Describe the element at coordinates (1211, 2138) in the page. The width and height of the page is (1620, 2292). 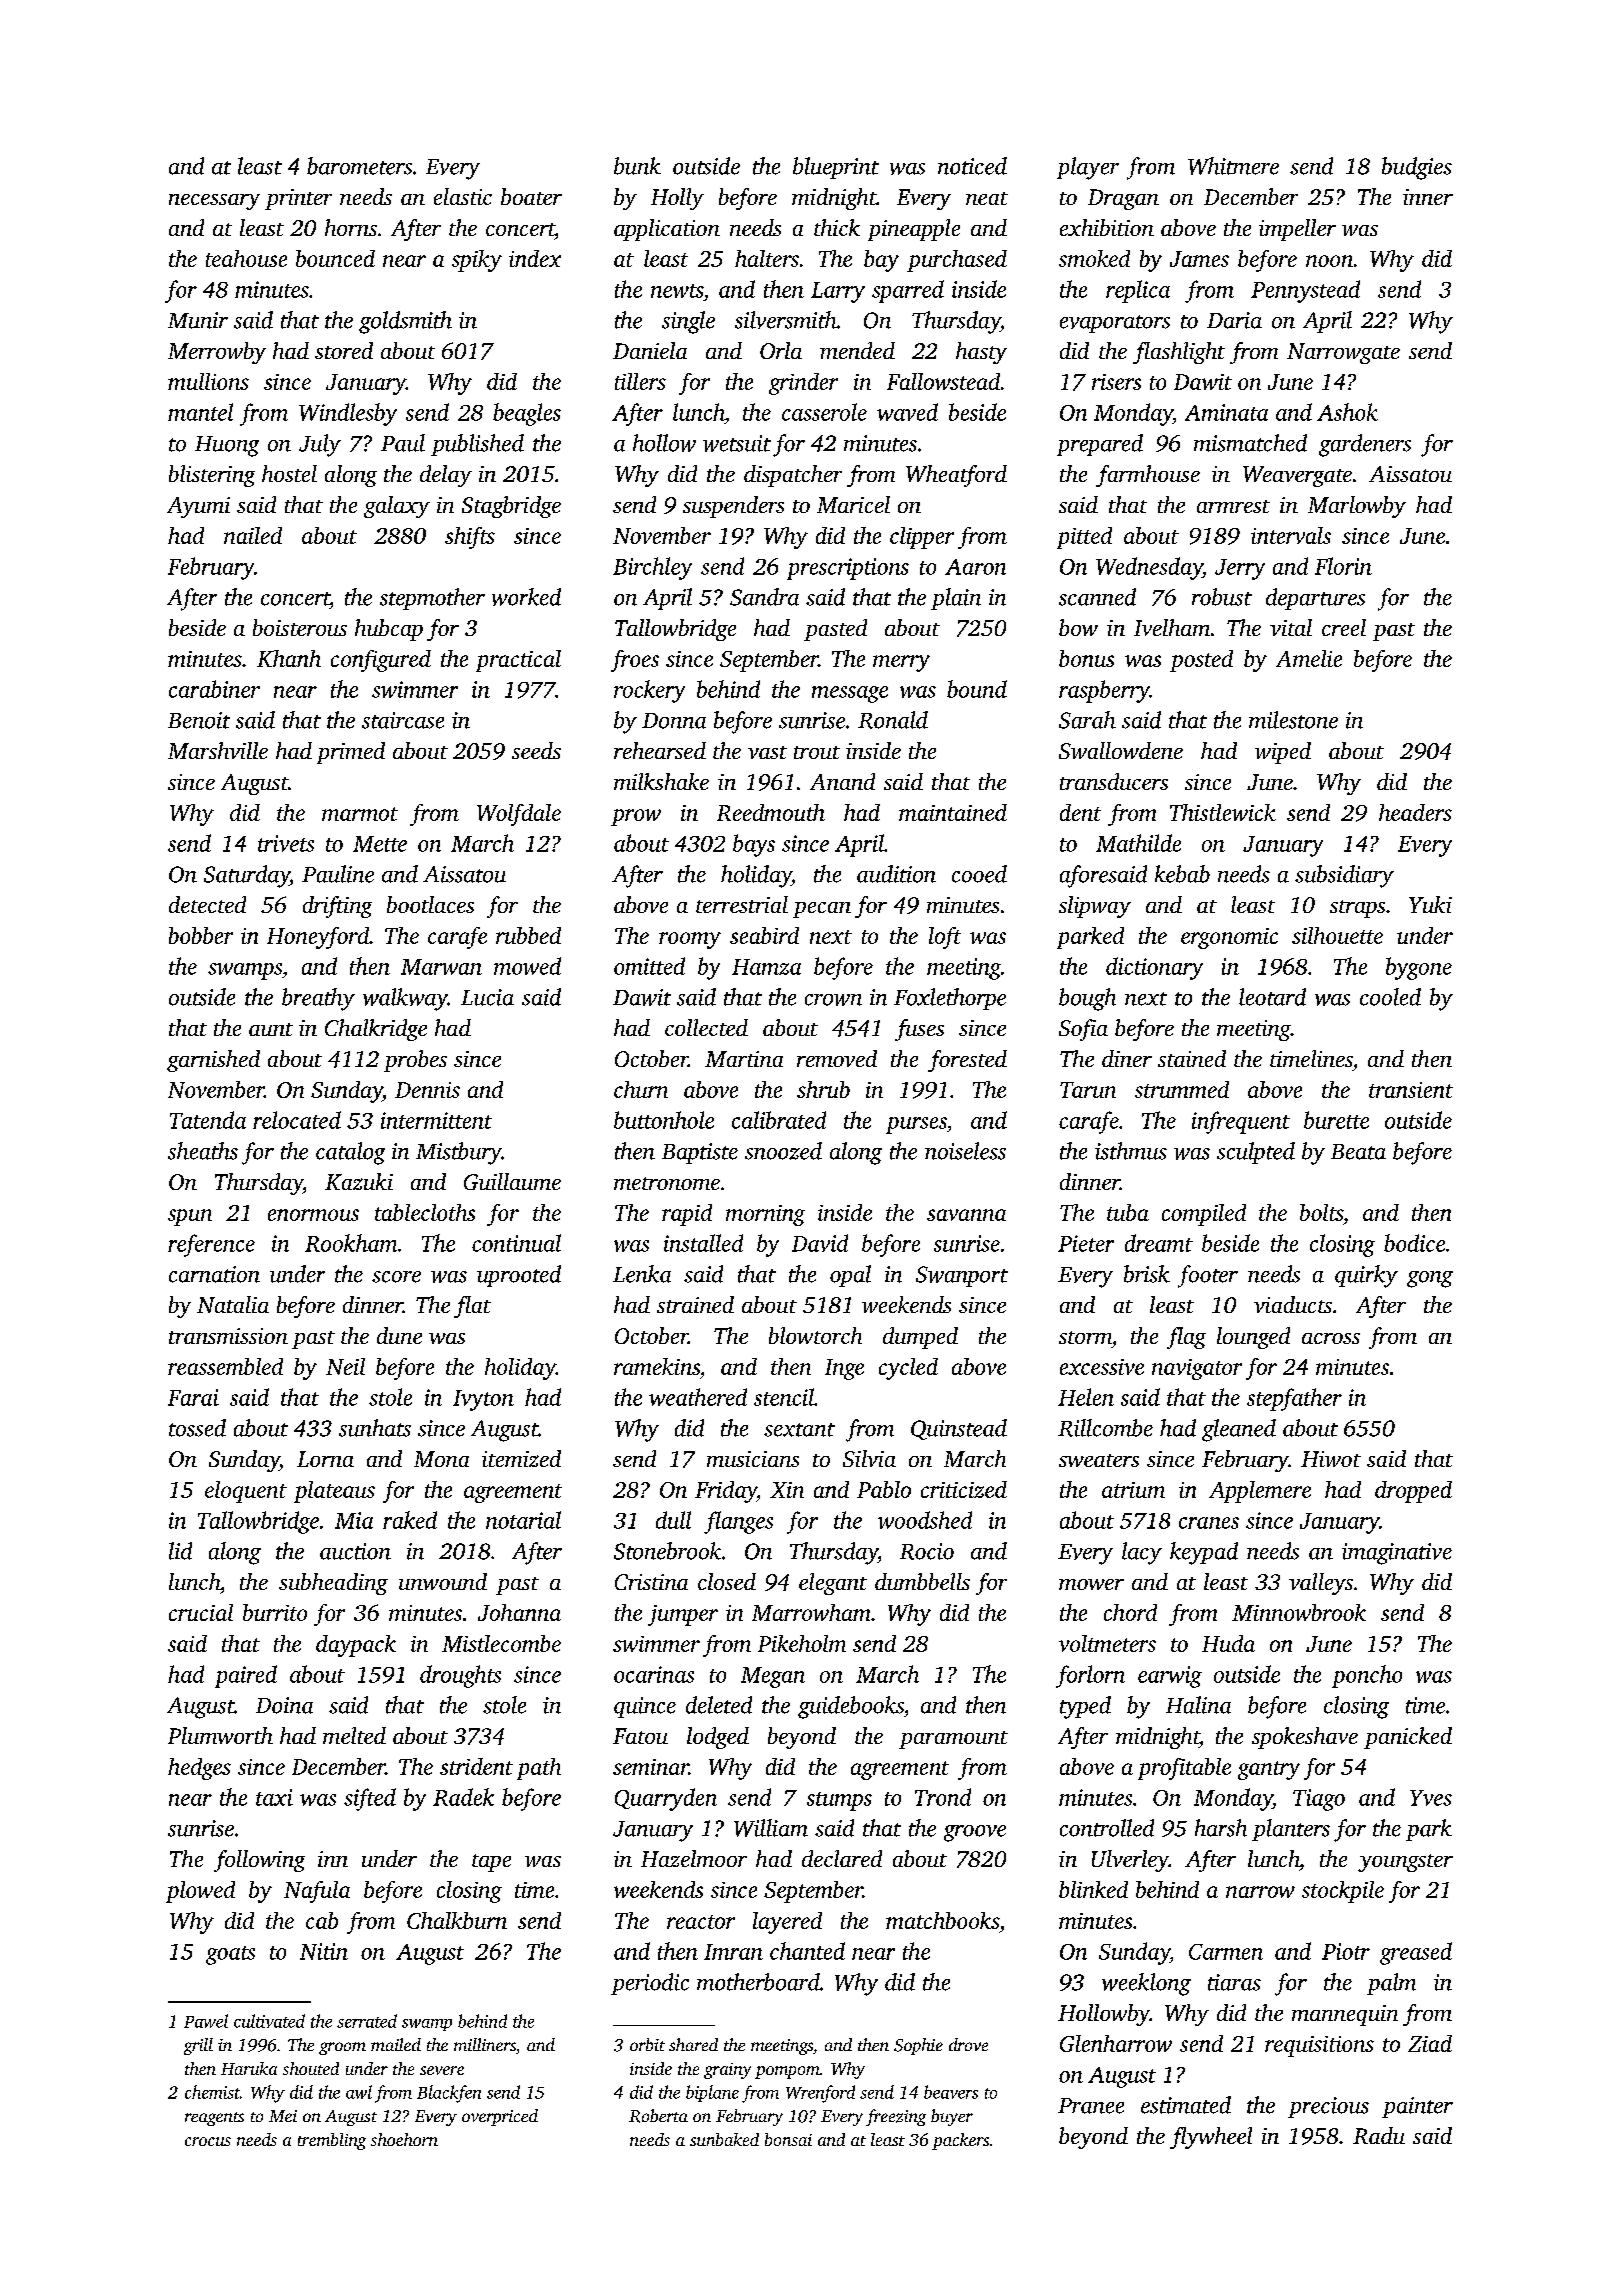
I see `flywheel` at that location.
